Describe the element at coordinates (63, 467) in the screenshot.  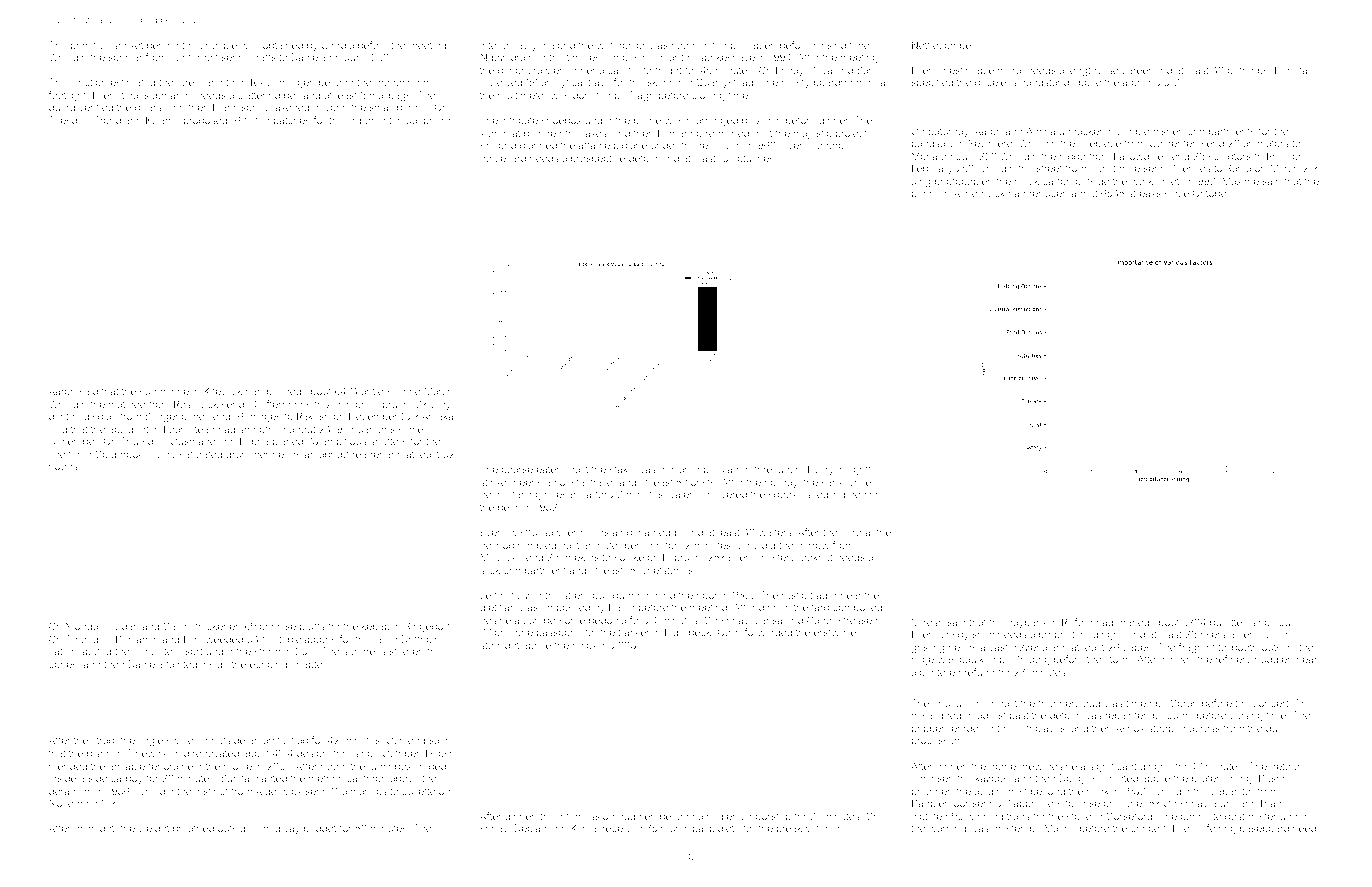
I see `hoops` at that location.
